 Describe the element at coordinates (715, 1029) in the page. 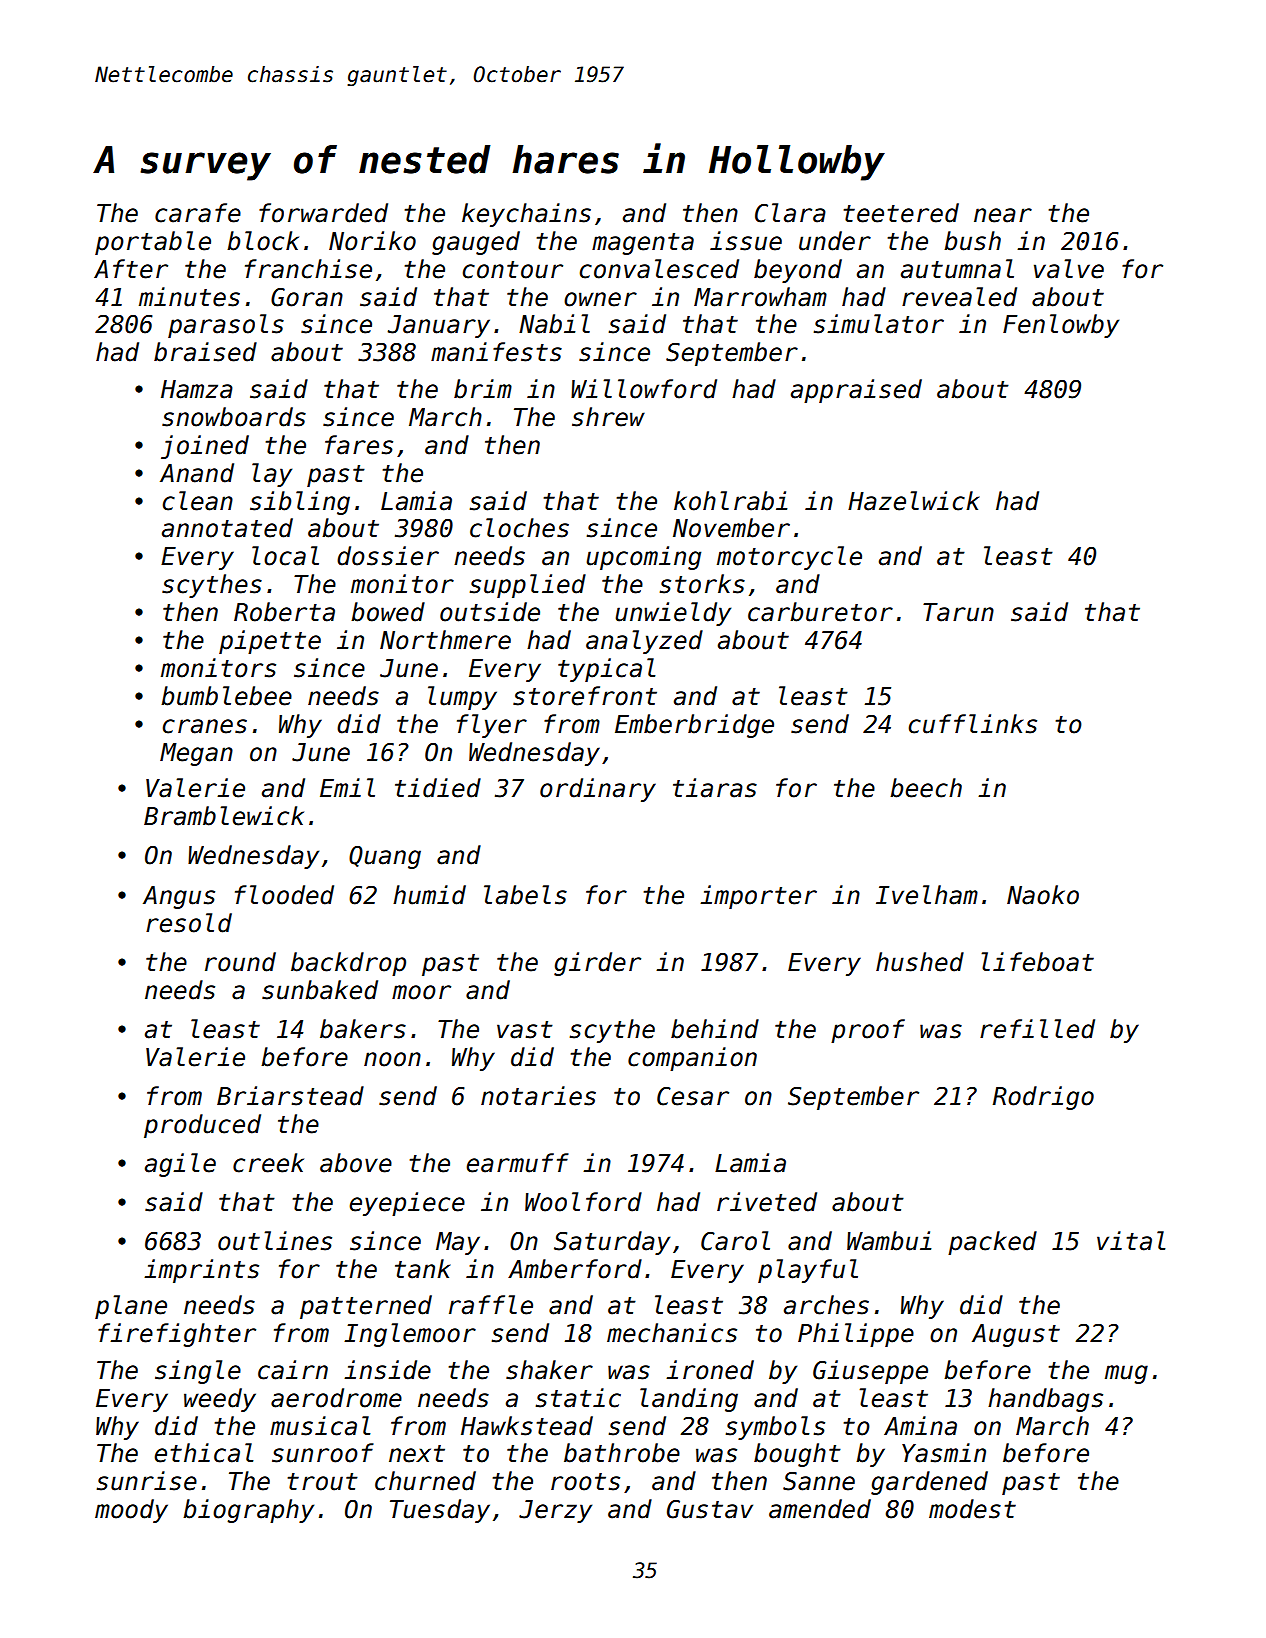

I see `behind` at that location.
